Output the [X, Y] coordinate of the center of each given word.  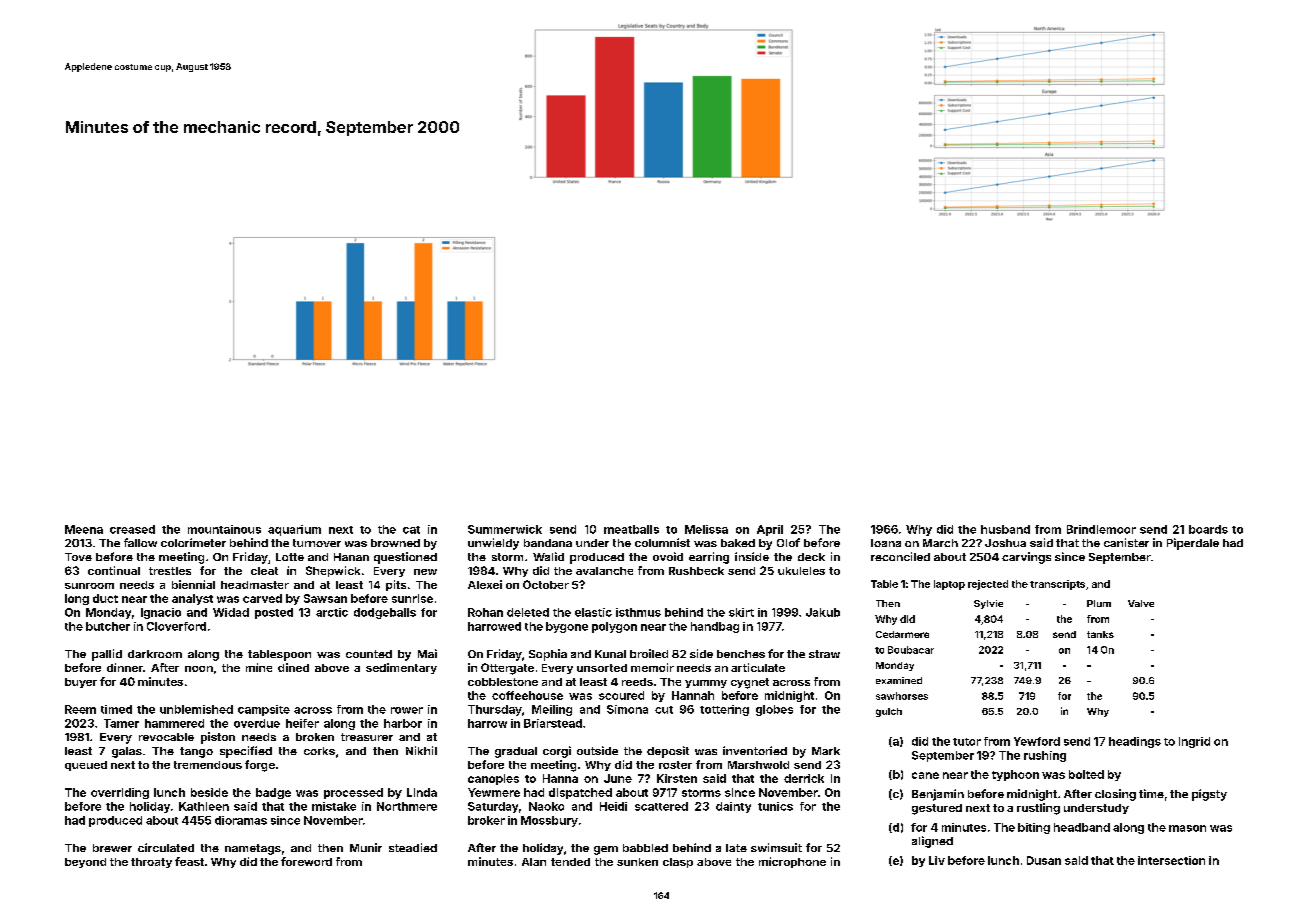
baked [738, 543]
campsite [264, 710]
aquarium [294, 530]
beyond [85, 863]
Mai [427, 653]
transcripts [1057, 585]
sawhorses [902, 696]
